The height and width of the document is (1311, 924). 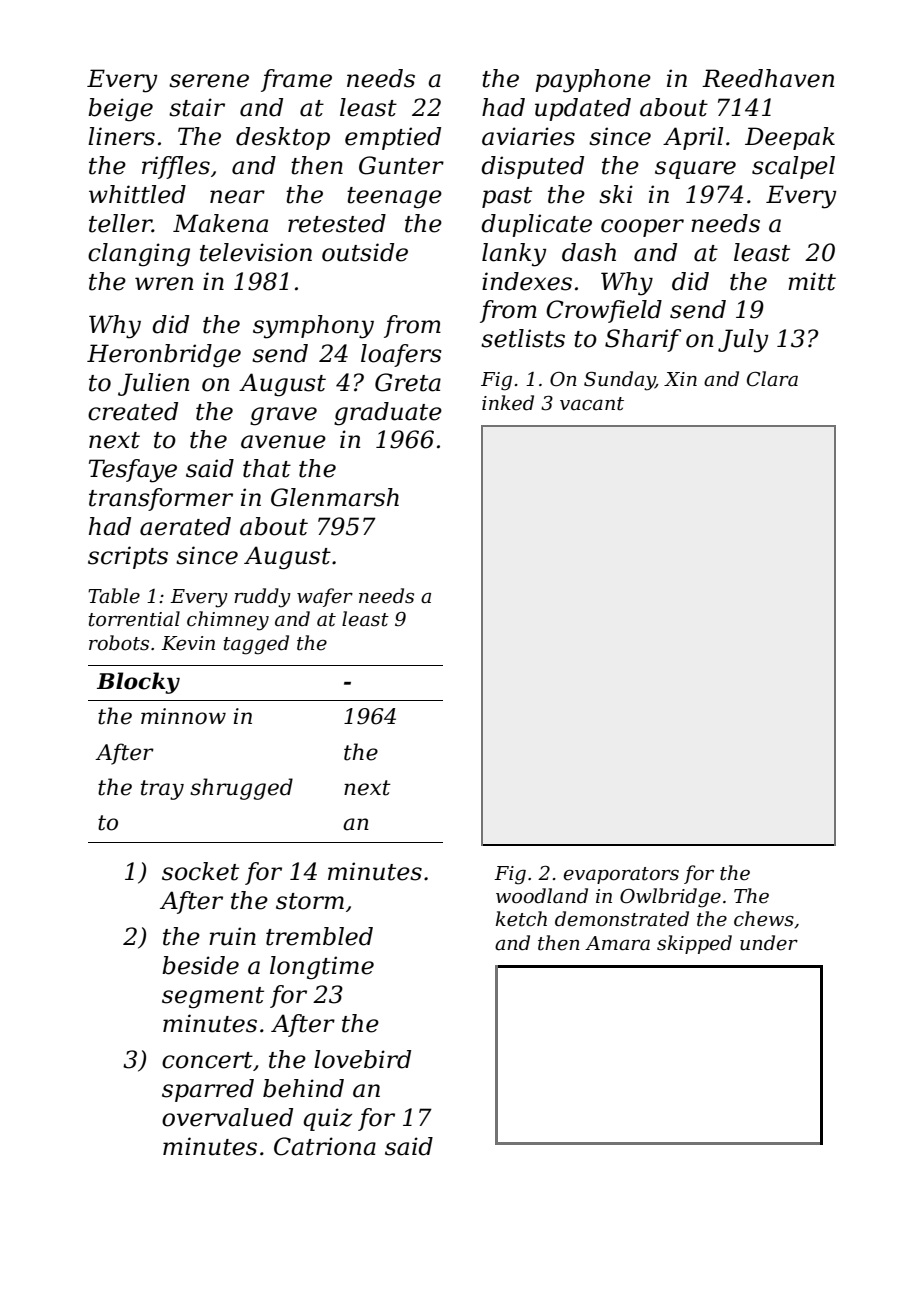 I want to click on quiz, so click(x=327, y=1119).
